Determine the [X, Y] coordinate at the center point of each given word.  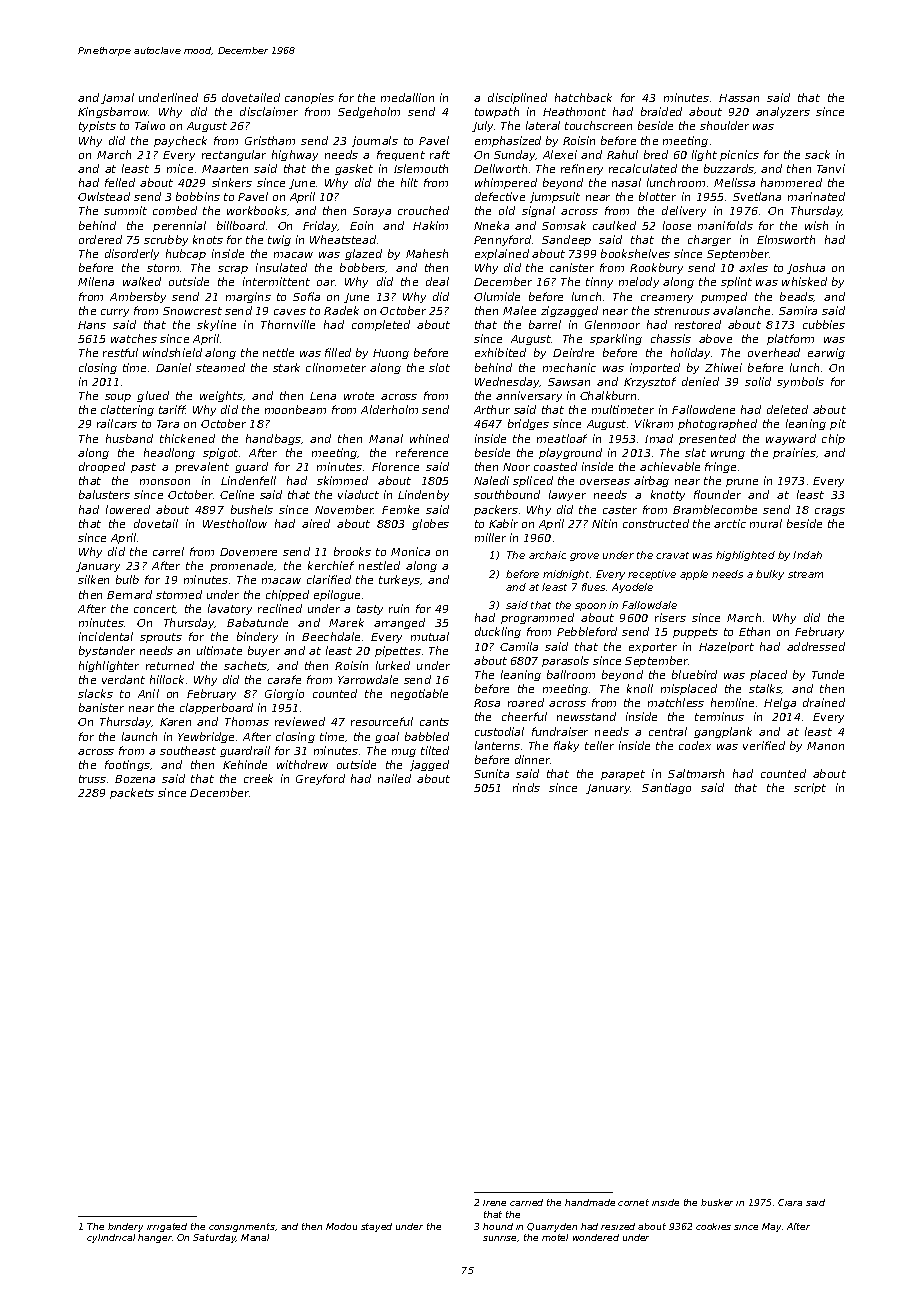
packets [132, 793]
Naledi [491, 480]
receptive [652, 575]
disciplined [517, 98]
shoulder [724, 125]
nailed [394, 778]
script [810, 788]
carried [526, 1202]
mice [180, 168]
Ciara [790, 1202]
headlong [169, 453]
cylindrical [111, 1238]
